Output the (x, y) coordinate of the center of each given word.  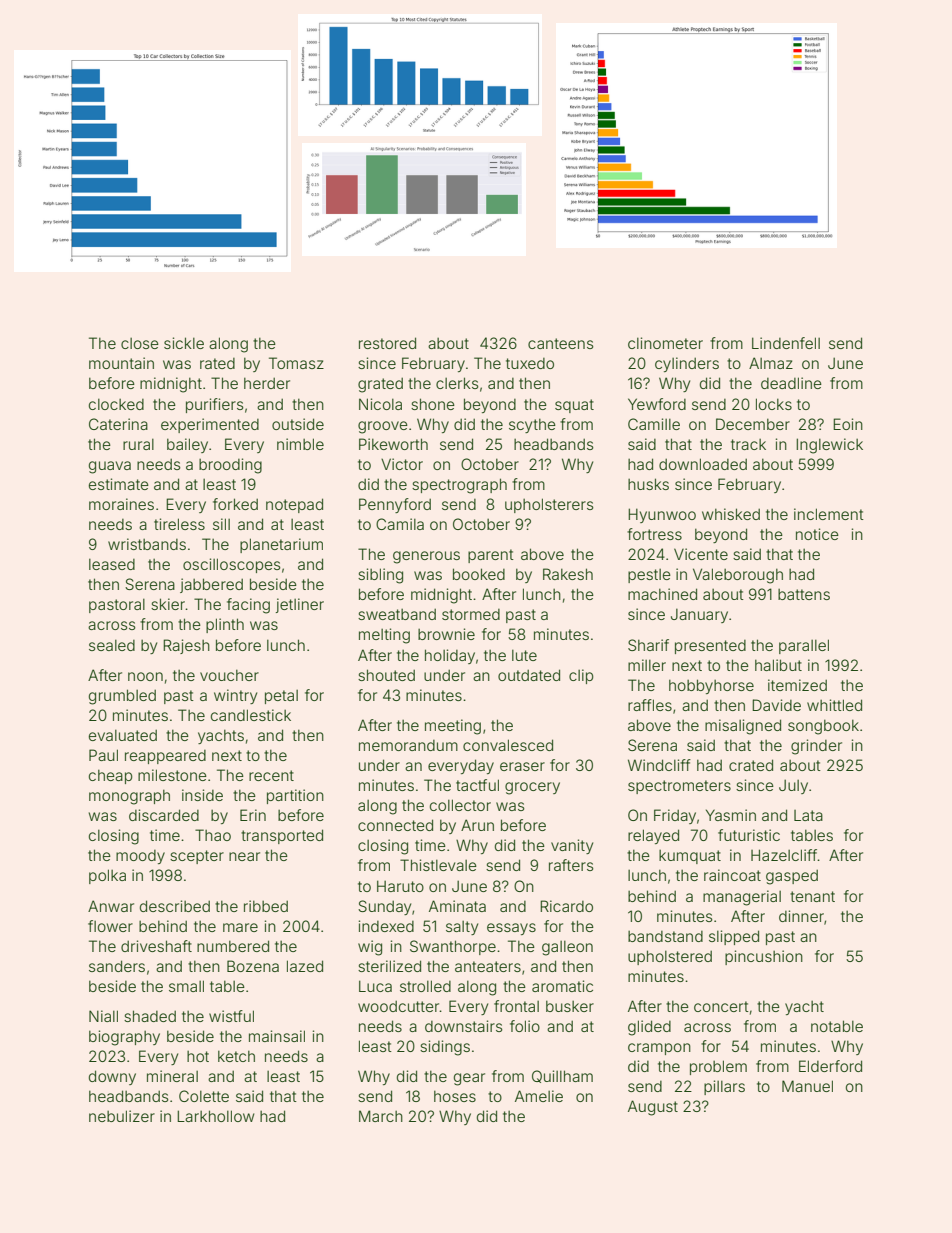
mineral (172, 1076)
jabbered (211, 585)
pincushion (764, 957)
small (186, 986)
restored (387, 343)
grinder (816, 747)
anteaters (488, 966)
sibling (380, 576)
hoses (455, 1096)
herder (267, 383)
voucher (229, 675)
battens (804, 594)
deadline (791, 383)
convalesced (508, 745)
